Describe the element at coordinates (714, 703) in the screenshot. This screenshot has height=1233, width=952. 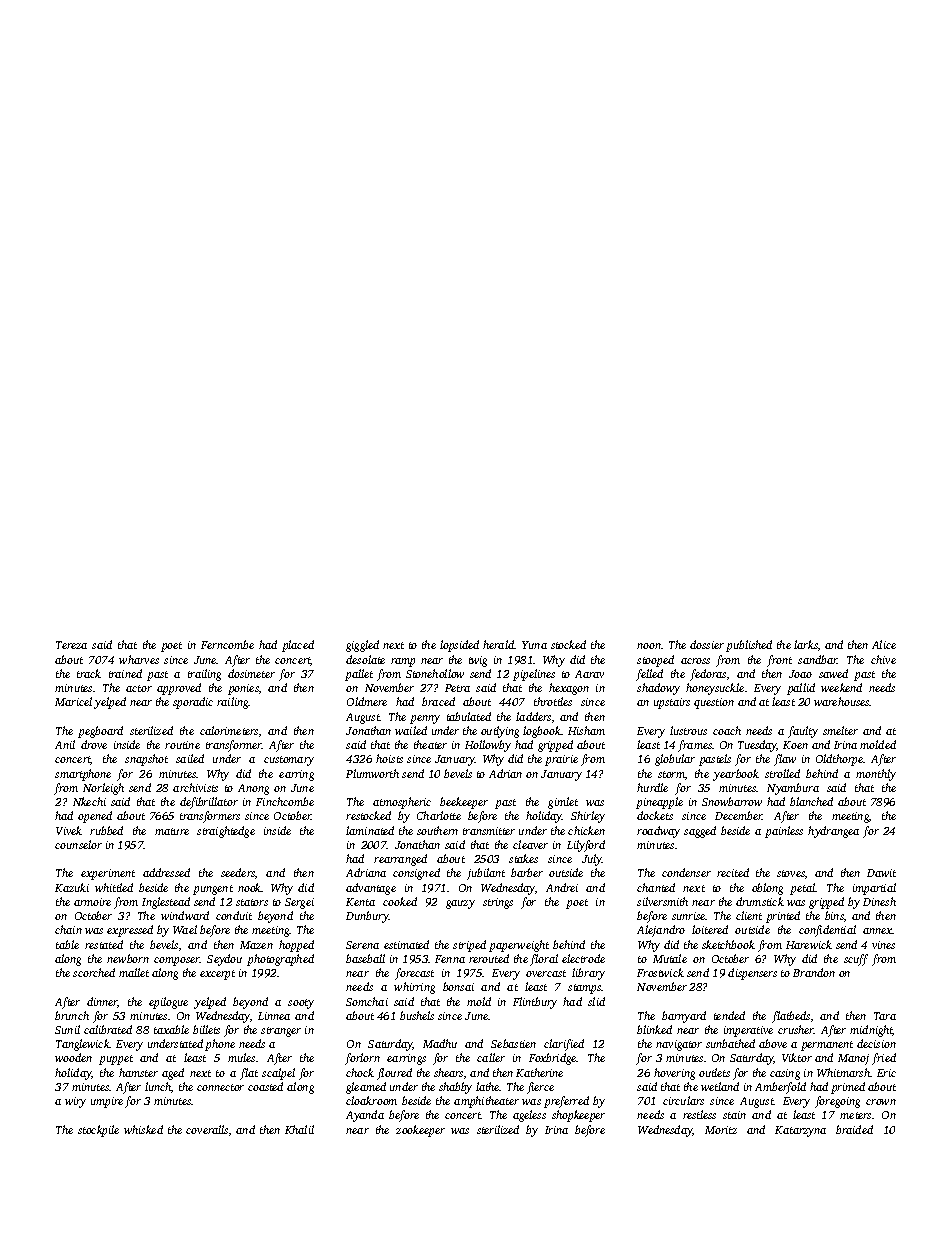
I see `question` at that location.
